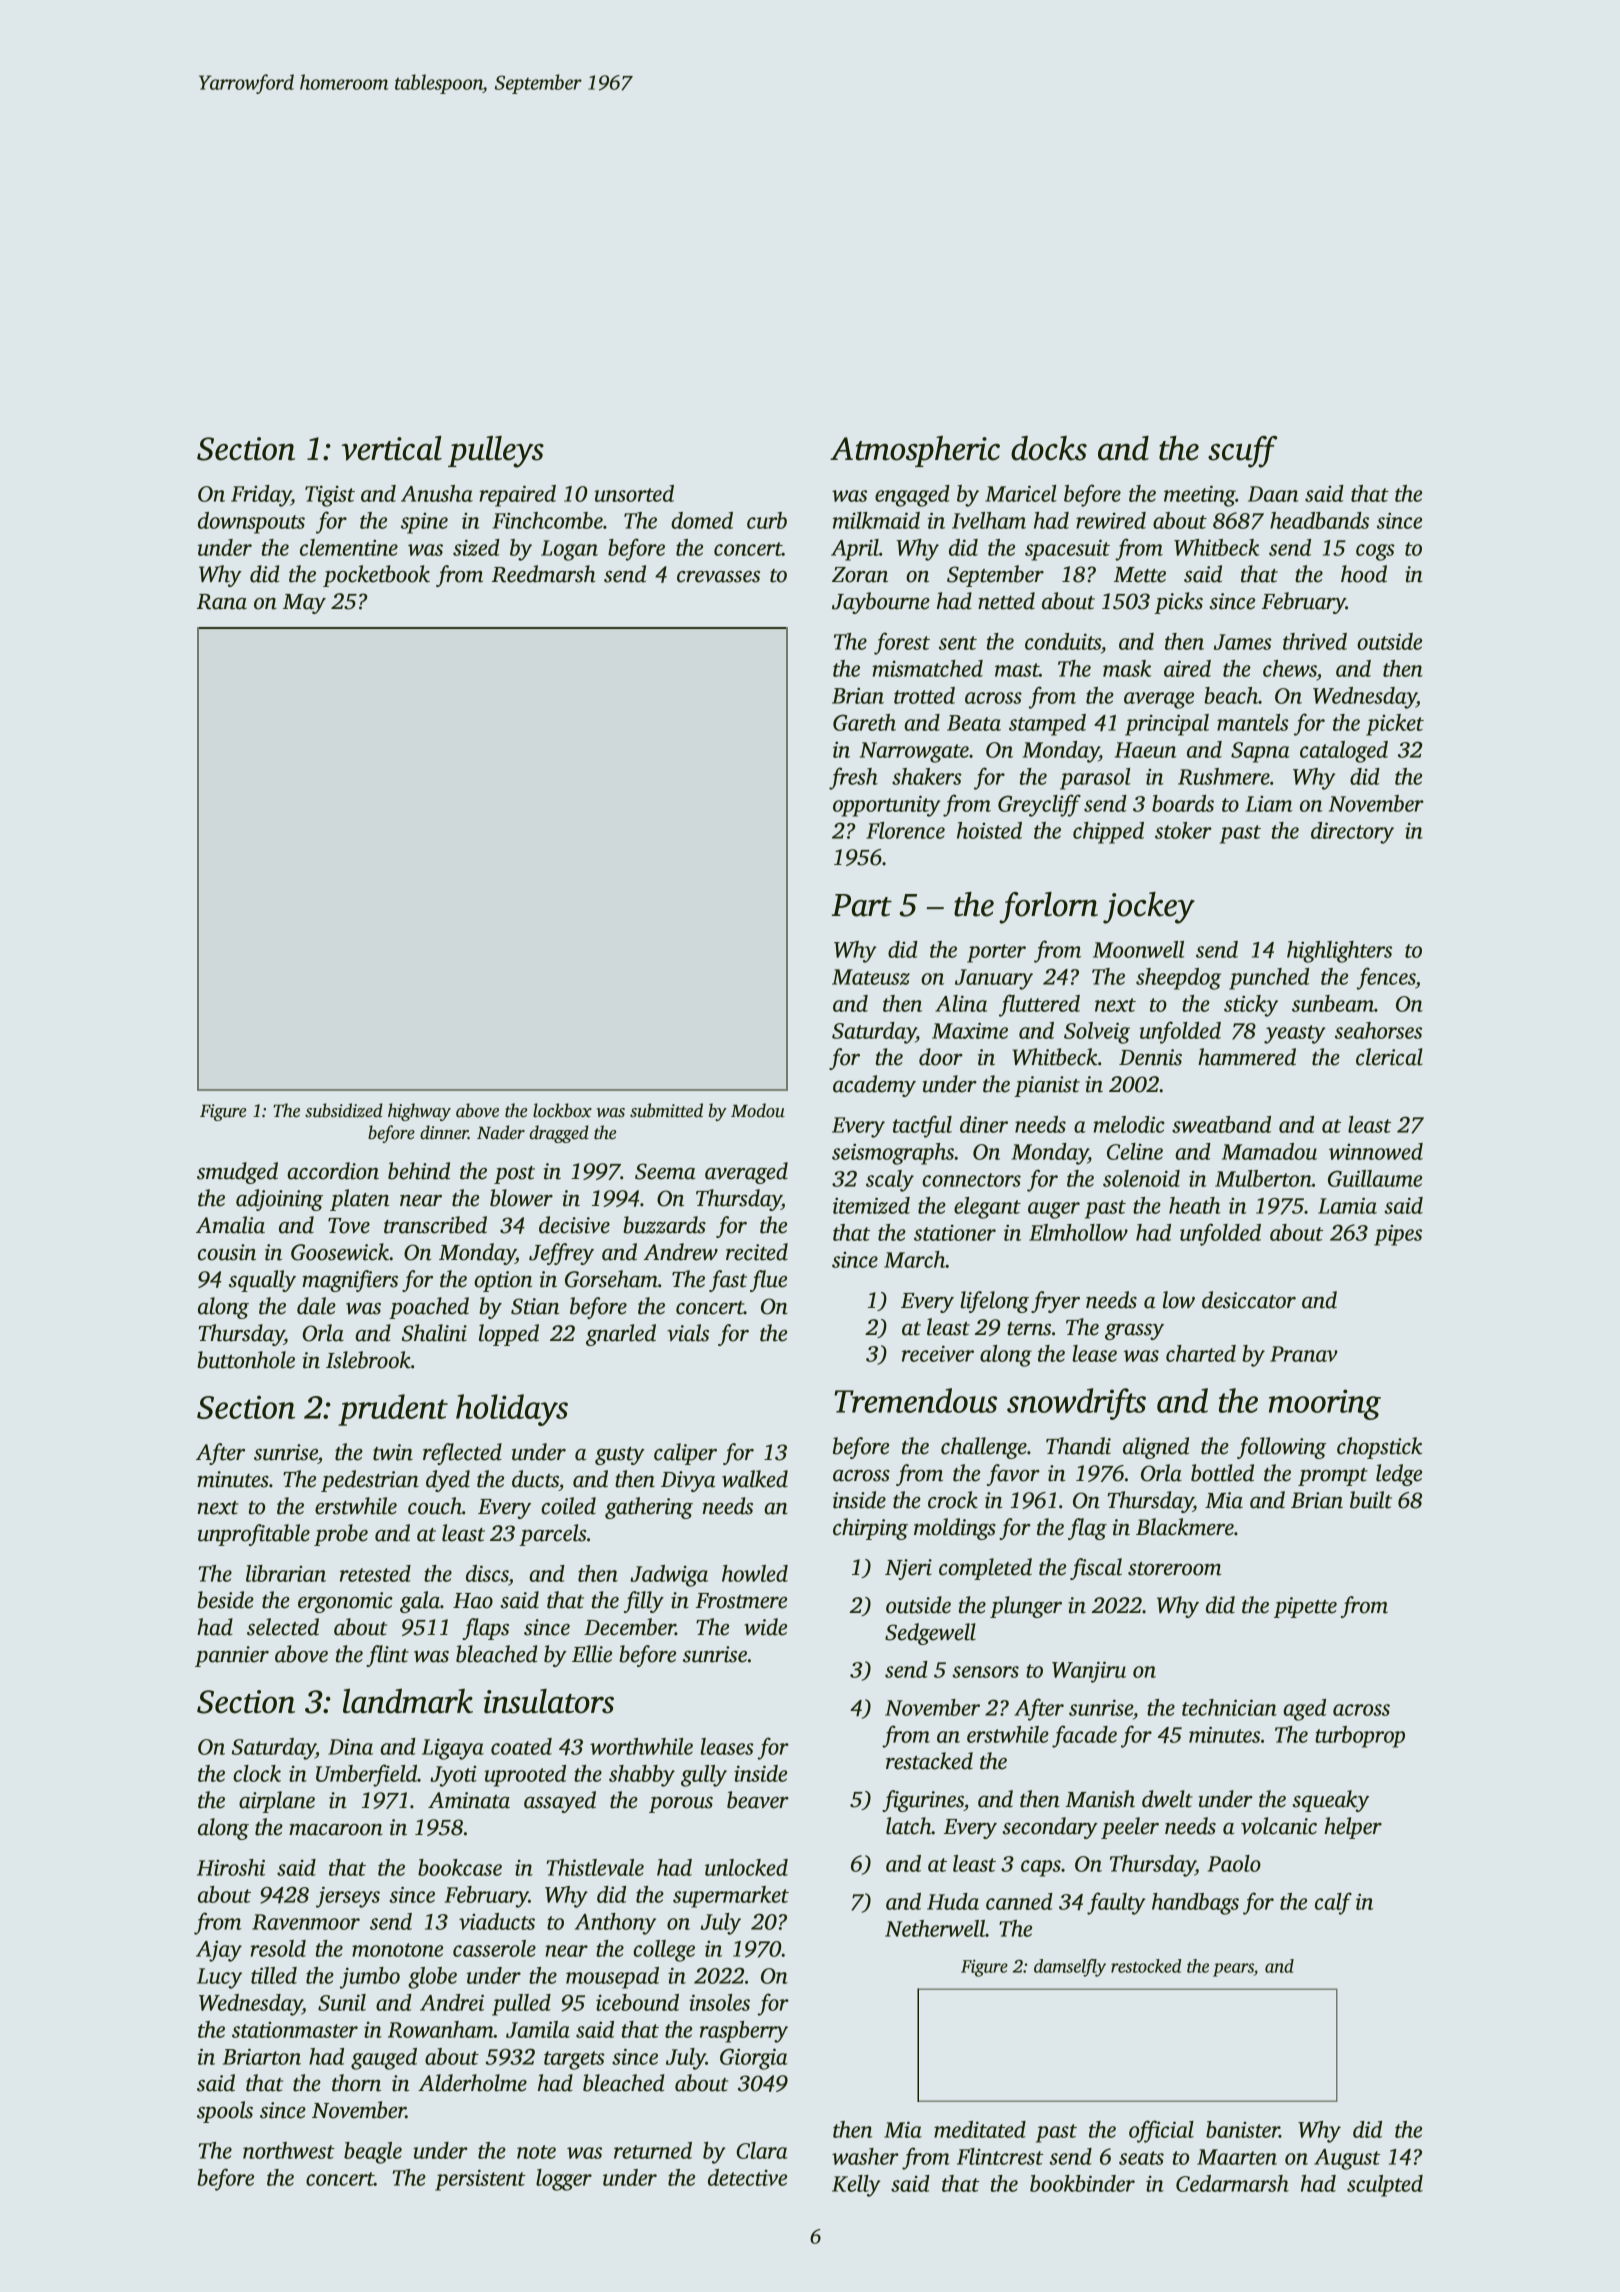 The image size is (1620, 2292). What do you see at coordinates (219, 1978) in the image?
I see `Lucy` at bounding box center [219, 1978].
